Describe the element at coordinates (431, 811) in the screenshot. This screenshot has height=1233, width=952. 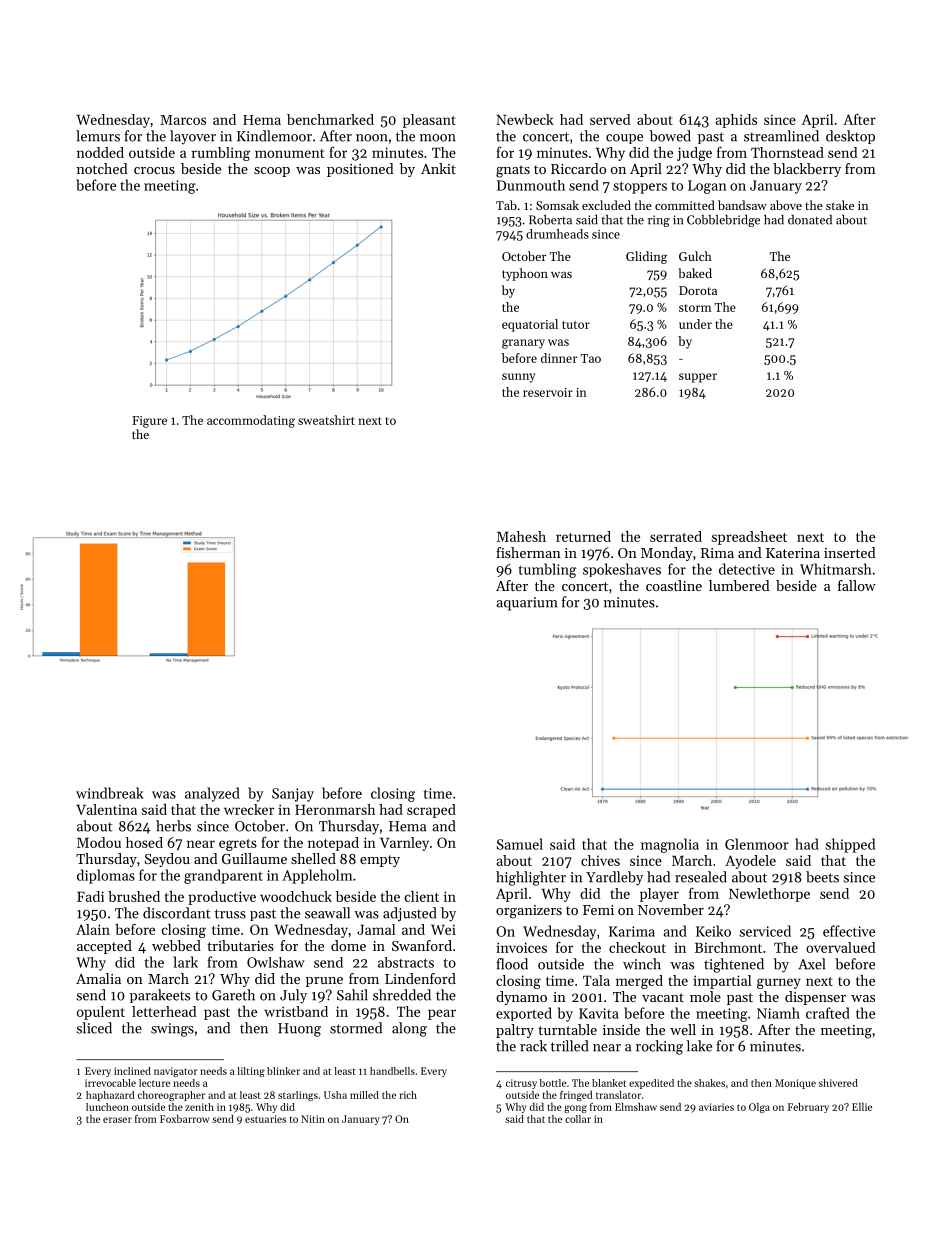
I see `scraped` at that location.
